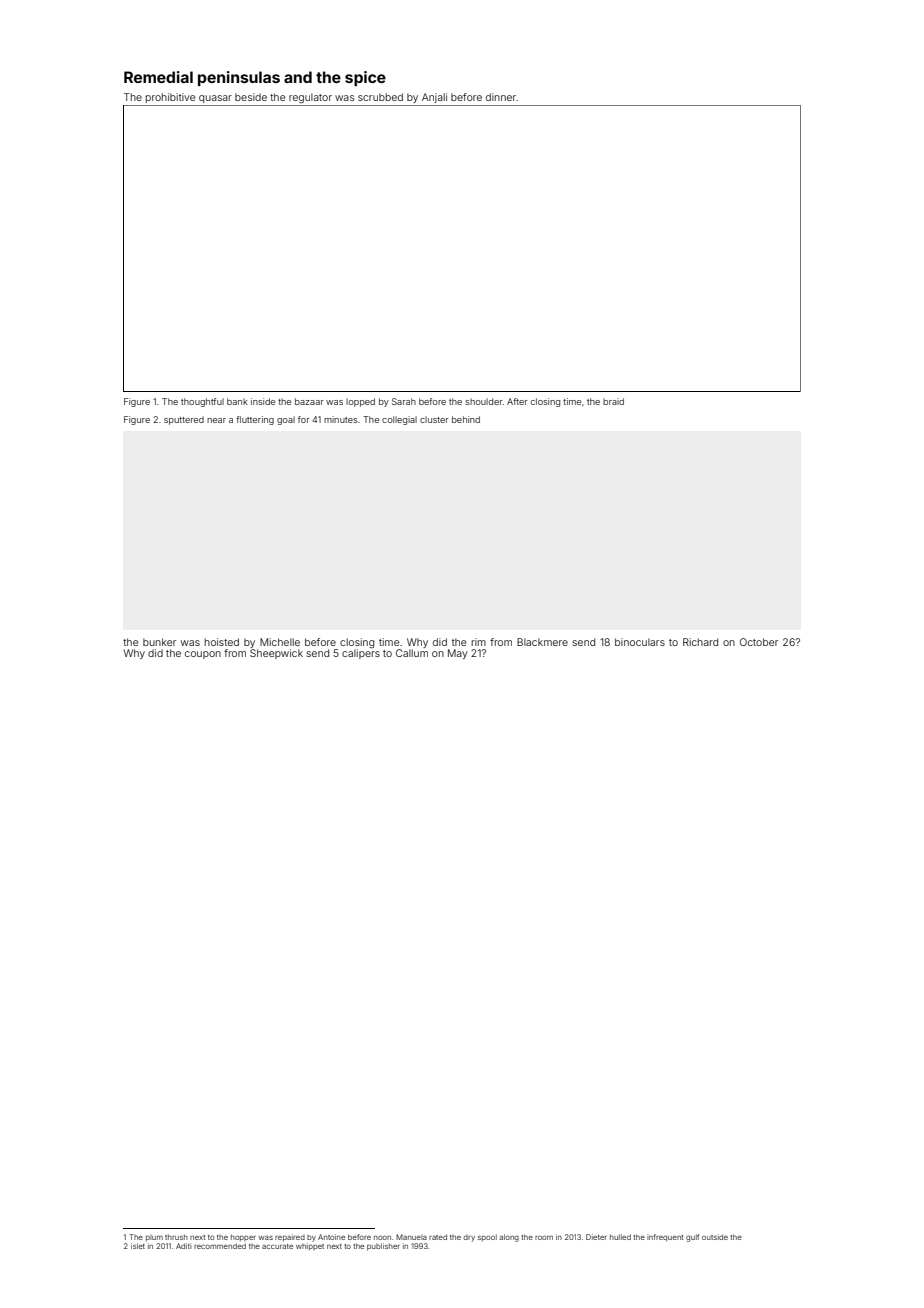 Image resolution: width=924 pixels, height=1308 pixels. I want to click on braid, so click(613, 401).
